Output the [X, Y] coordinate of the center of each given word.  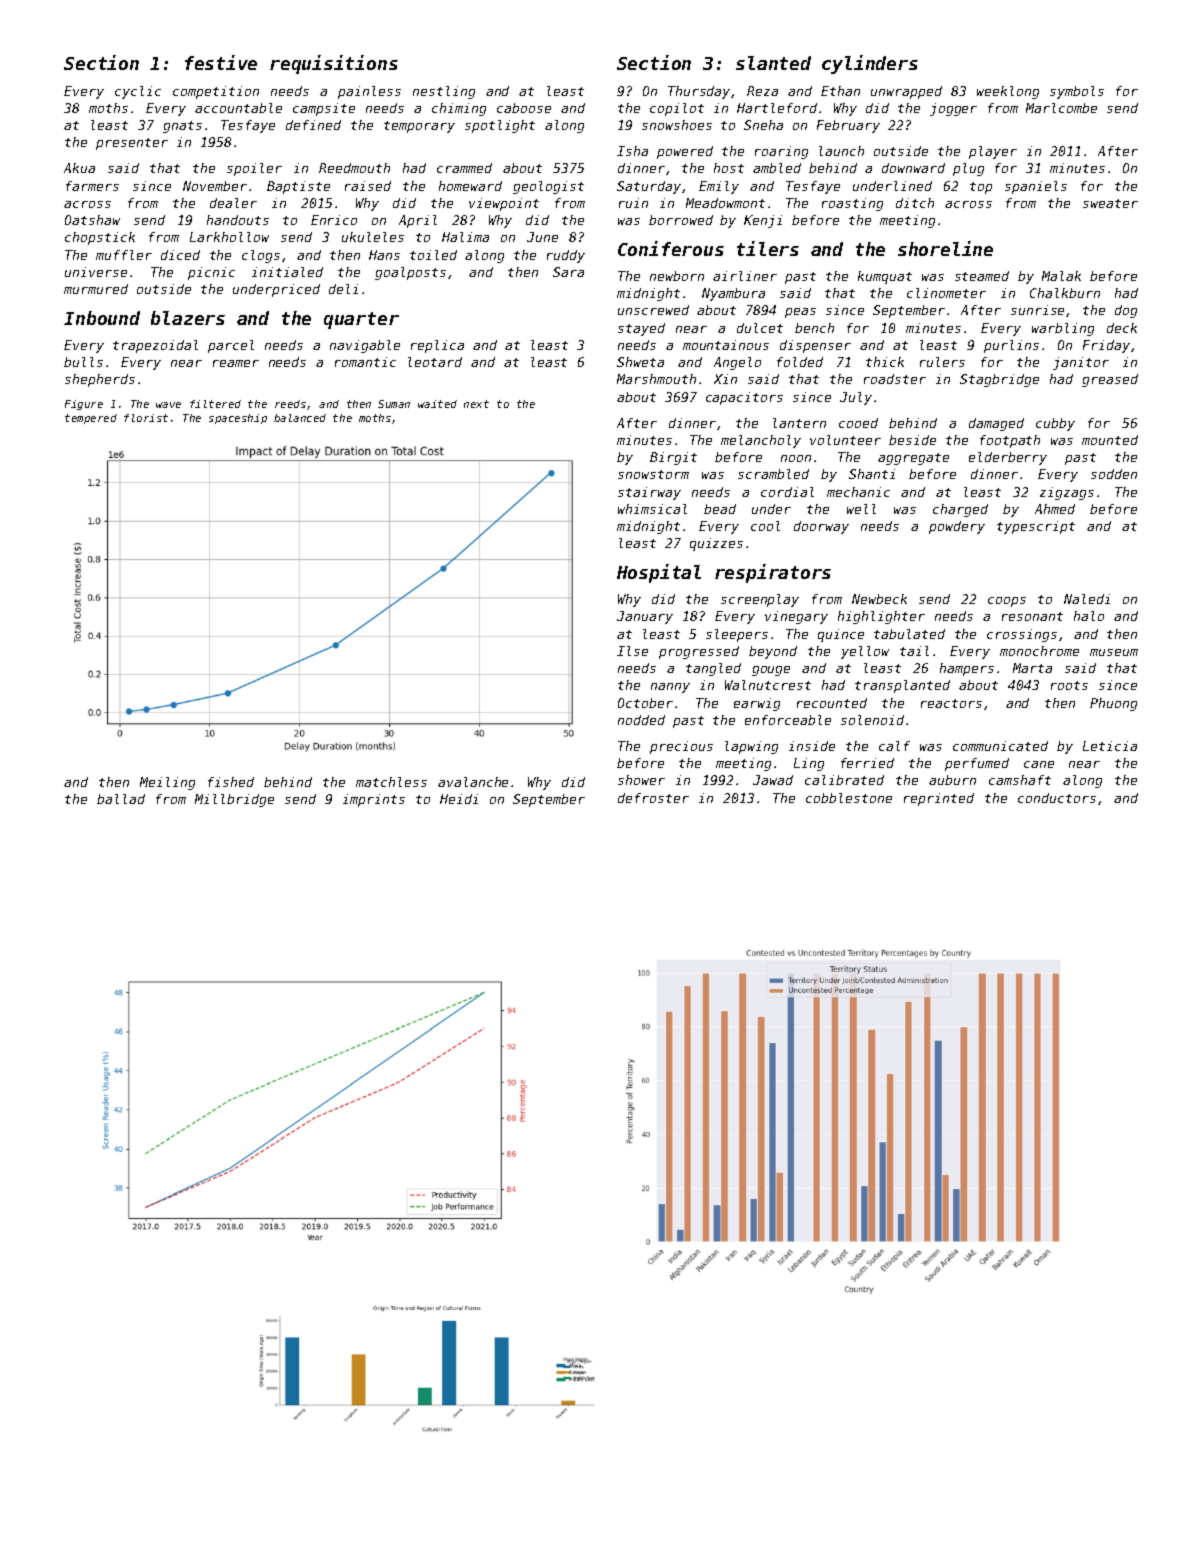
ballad [121, 799]
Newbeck [879, 599]
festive [221, 62]
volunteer [845, 440]
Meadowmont [725, 203]
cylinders [870, 64]
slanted [773, 63]
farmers [92, 186]
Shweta [640, 362]
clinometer [946, 293]
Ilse [632, 651]
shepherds [100, 380]
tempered [91, 419]
